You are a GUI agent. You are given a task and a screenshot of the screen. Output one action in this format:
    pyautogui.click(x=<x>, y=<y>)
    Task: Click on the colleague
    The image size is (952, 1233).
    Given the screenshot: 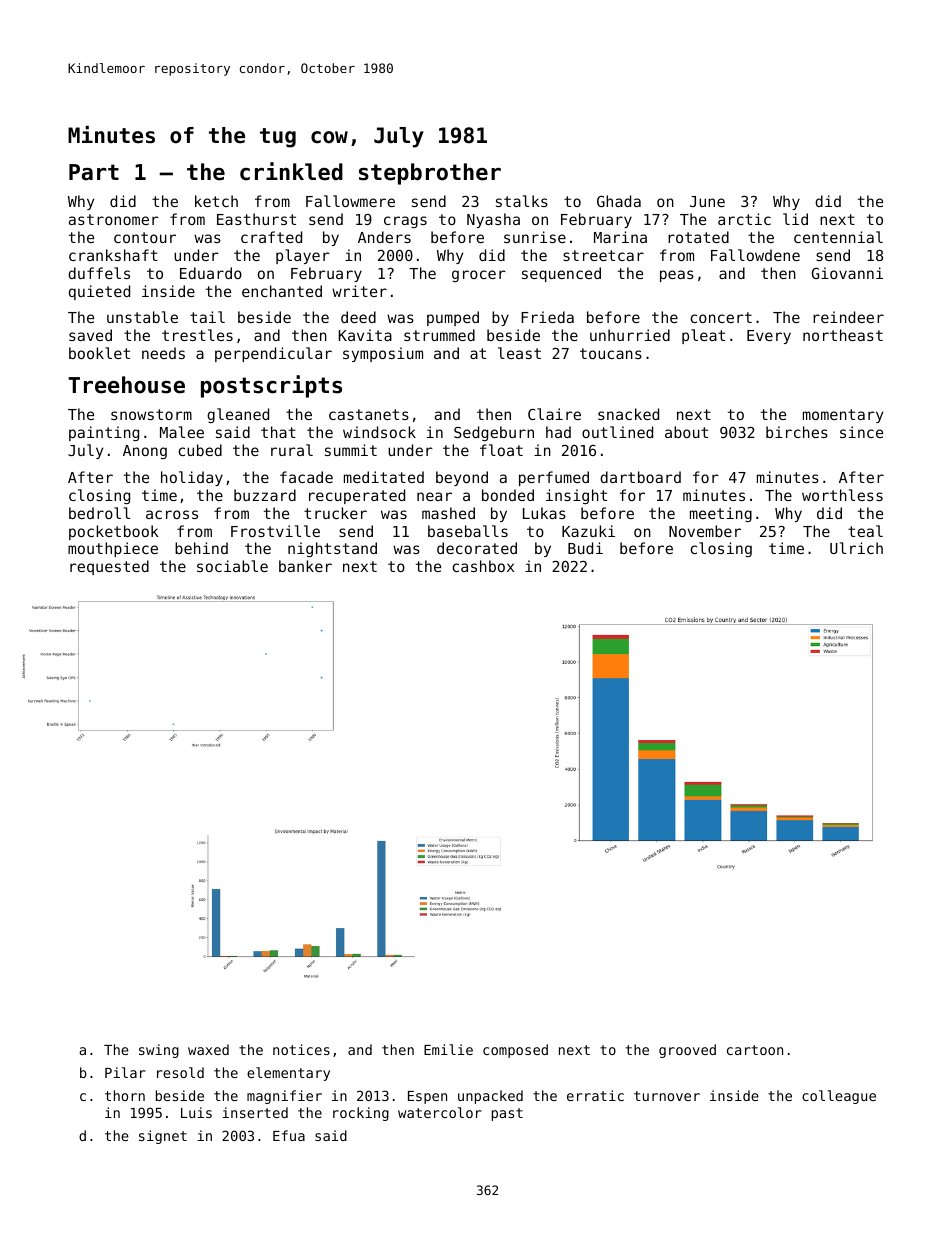 What is the action you would take?
    pyautogui.click(x=839, y=1097)
